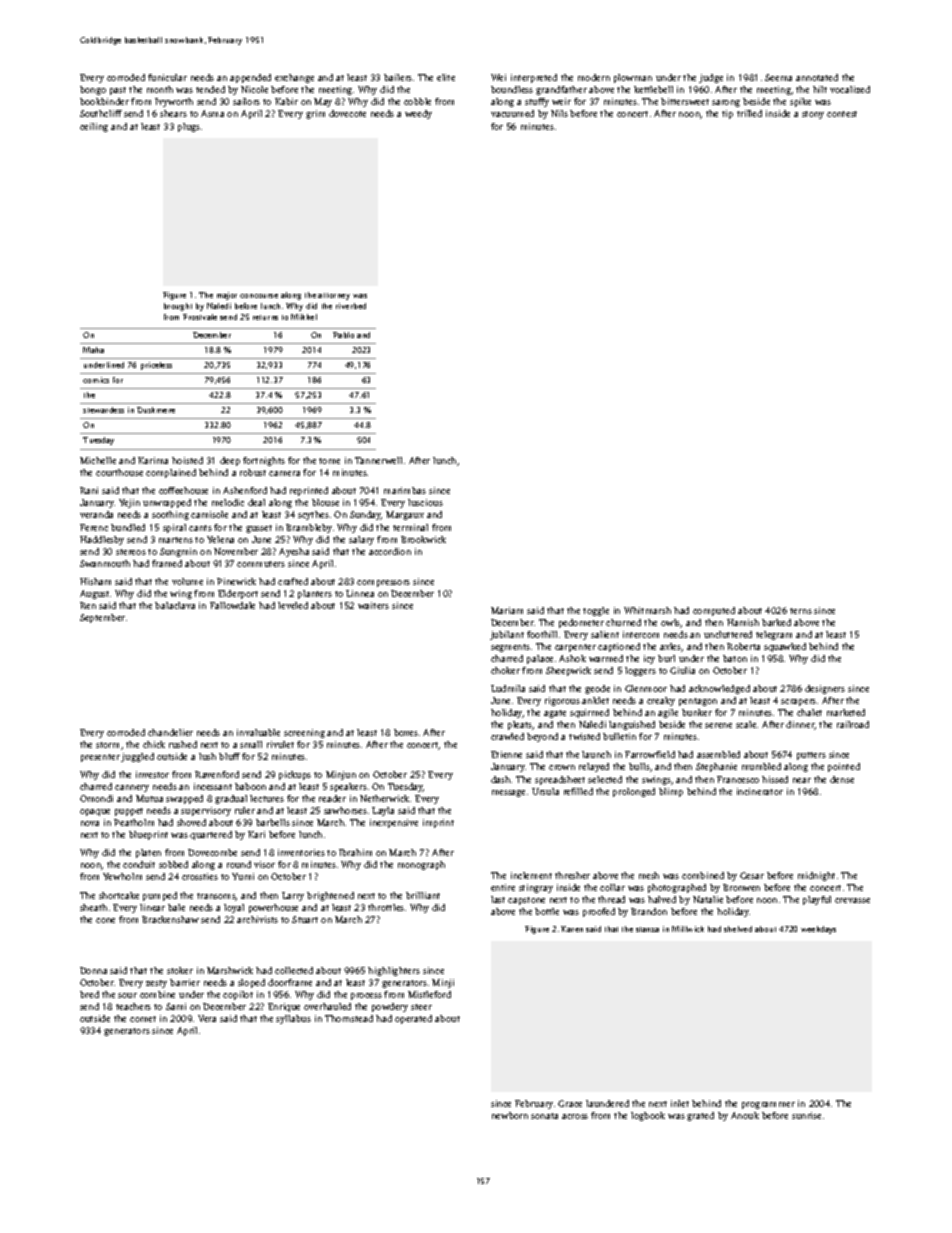  I want to click on exchange, so click(294, 78).
